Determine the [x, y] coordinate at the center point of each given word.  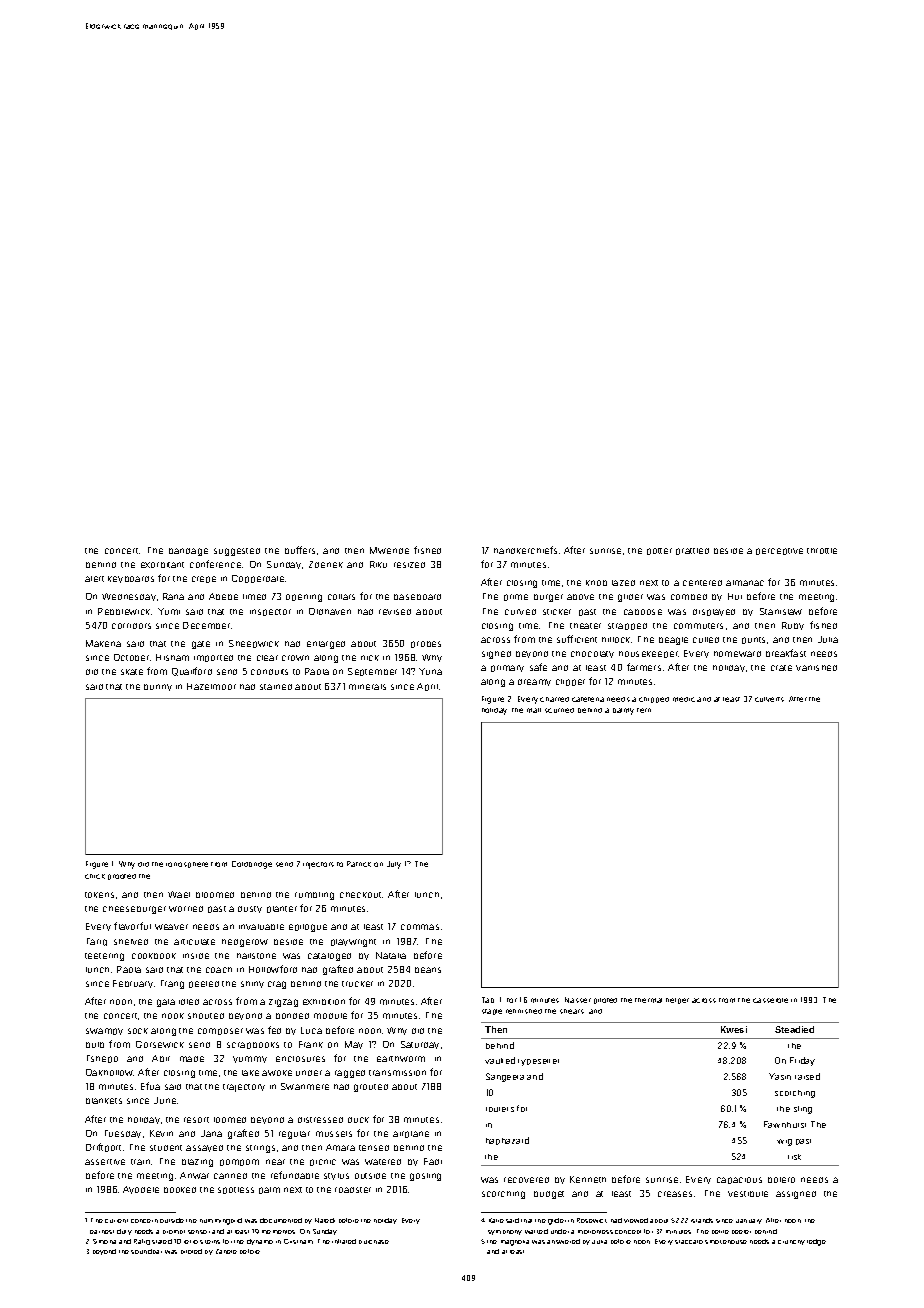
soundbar [146, 1251]
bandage [188, 552]
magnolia [515, 1243]
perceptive [779, 551]
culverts [769, 699]
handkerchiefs [525, 550]
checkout [360, 895]
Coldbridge [252, 865]
